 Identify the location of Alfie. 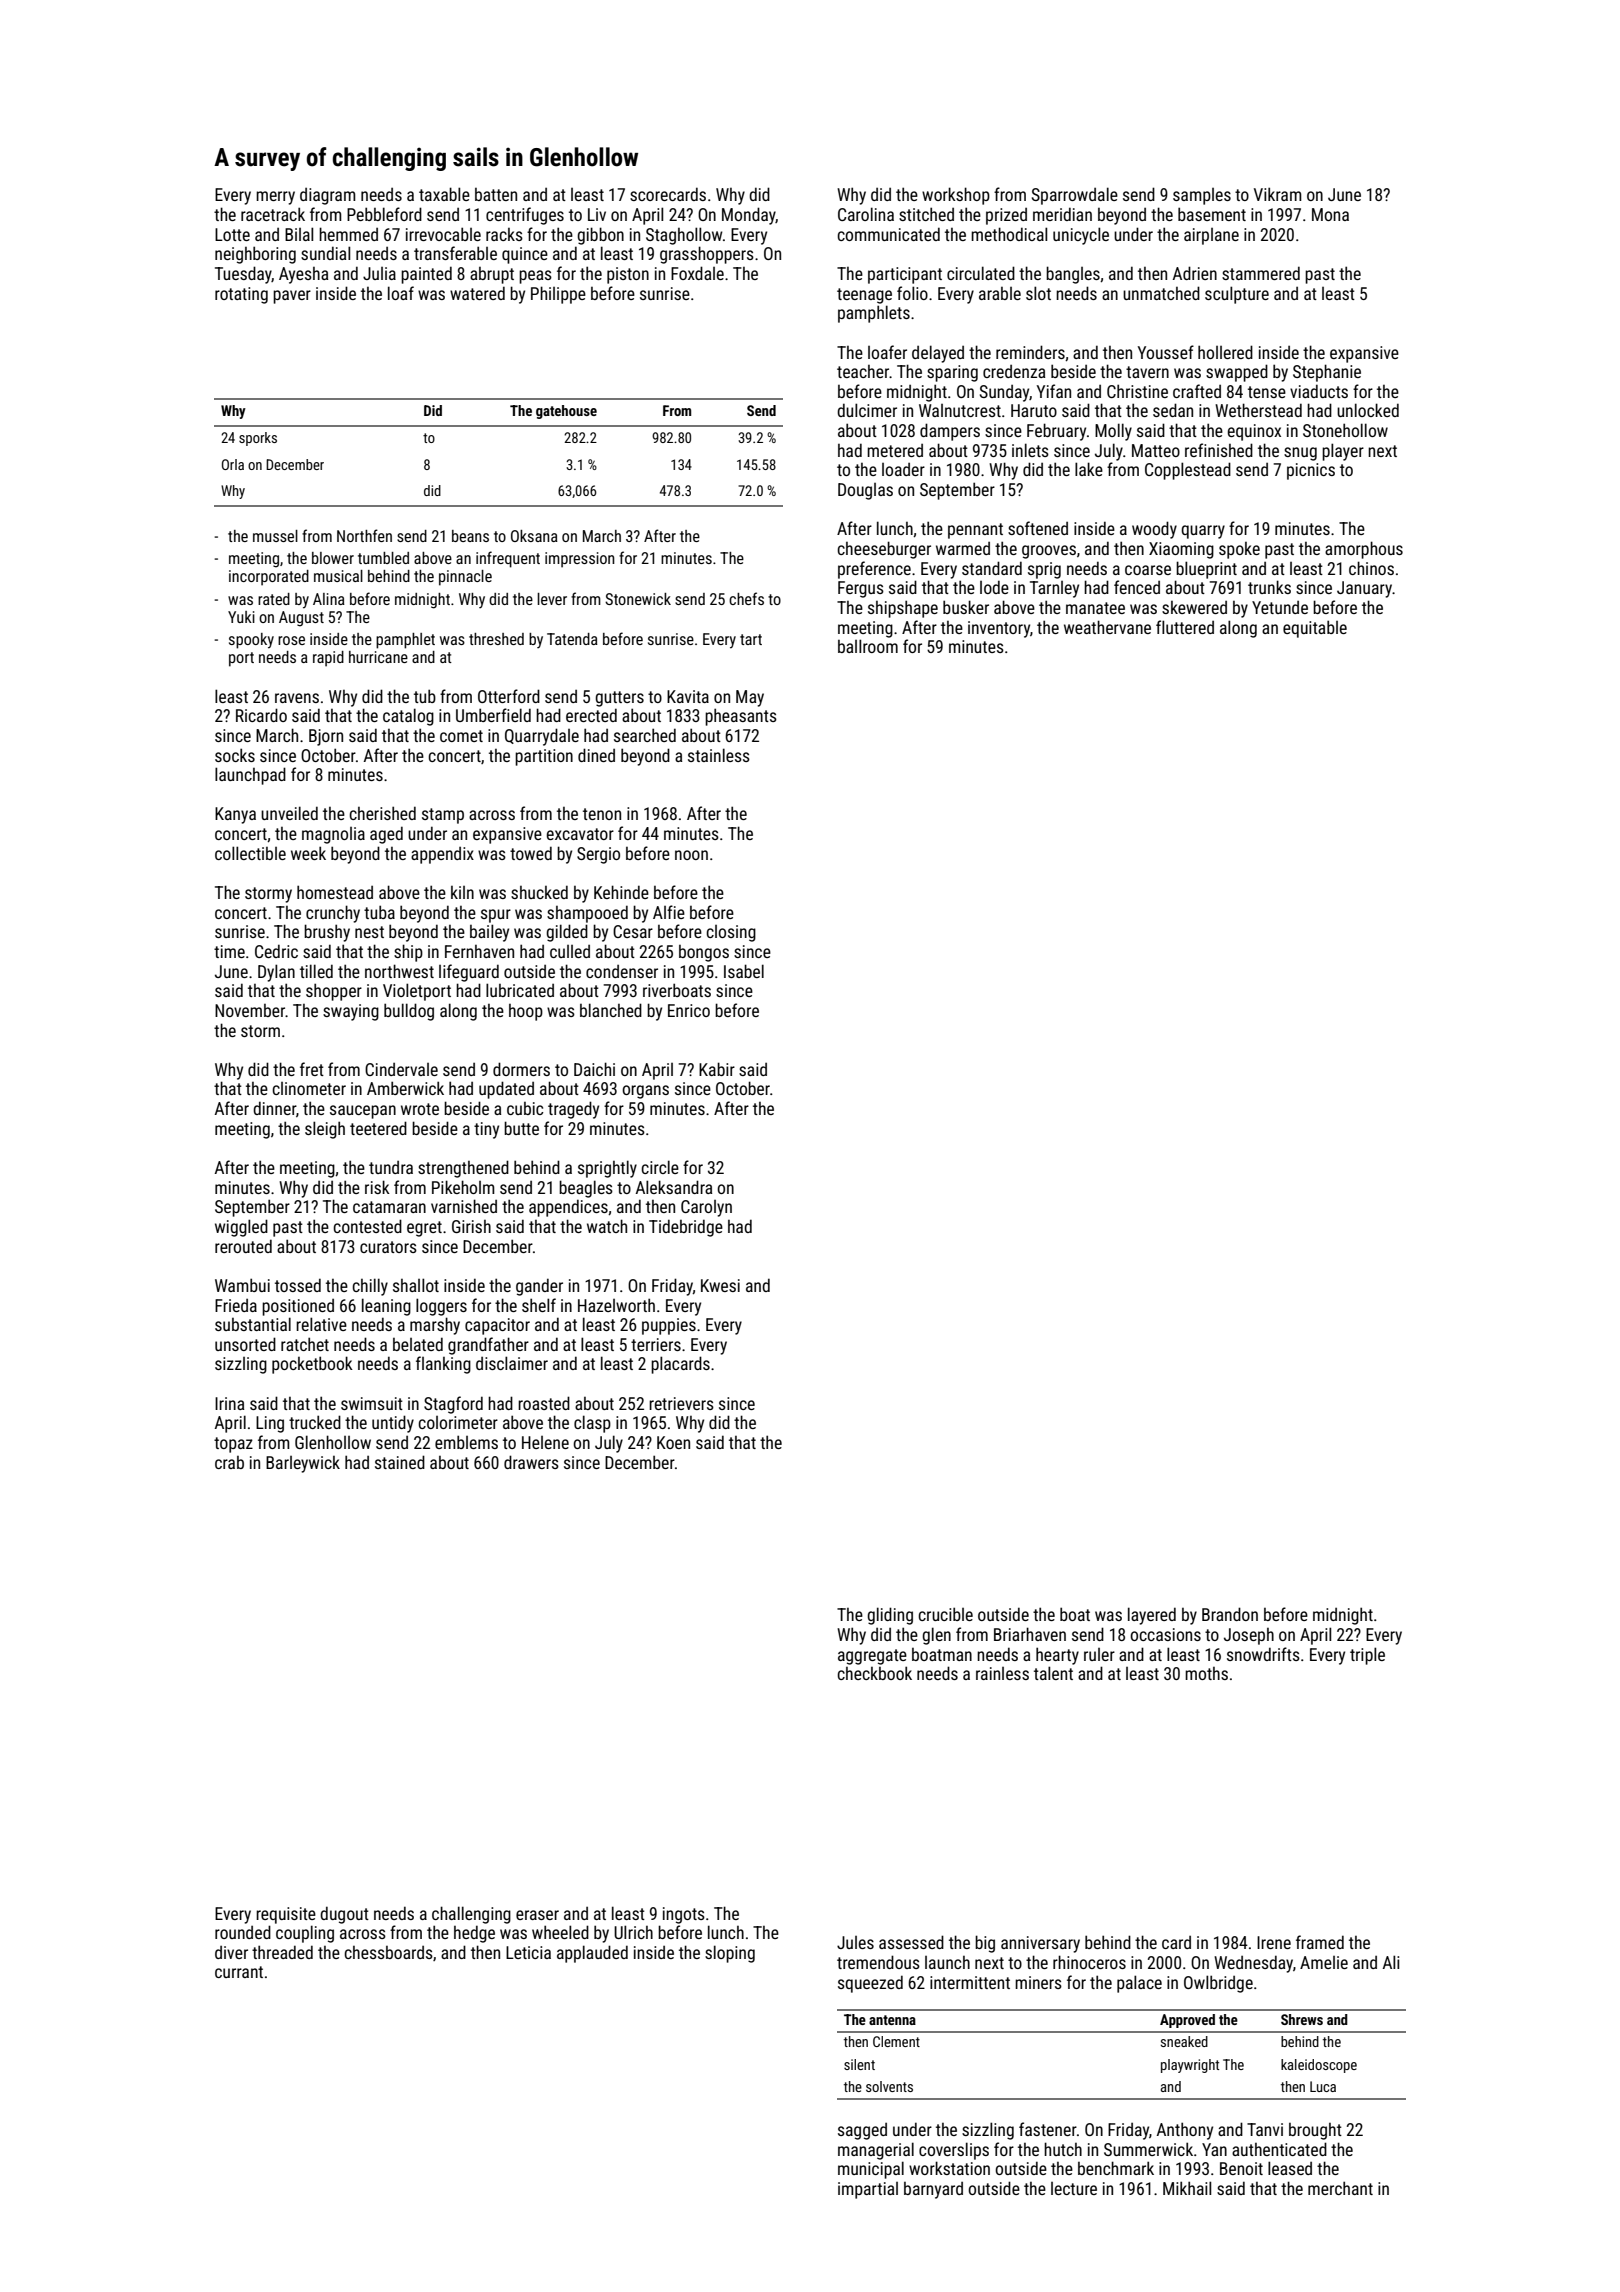
(669, 912).
